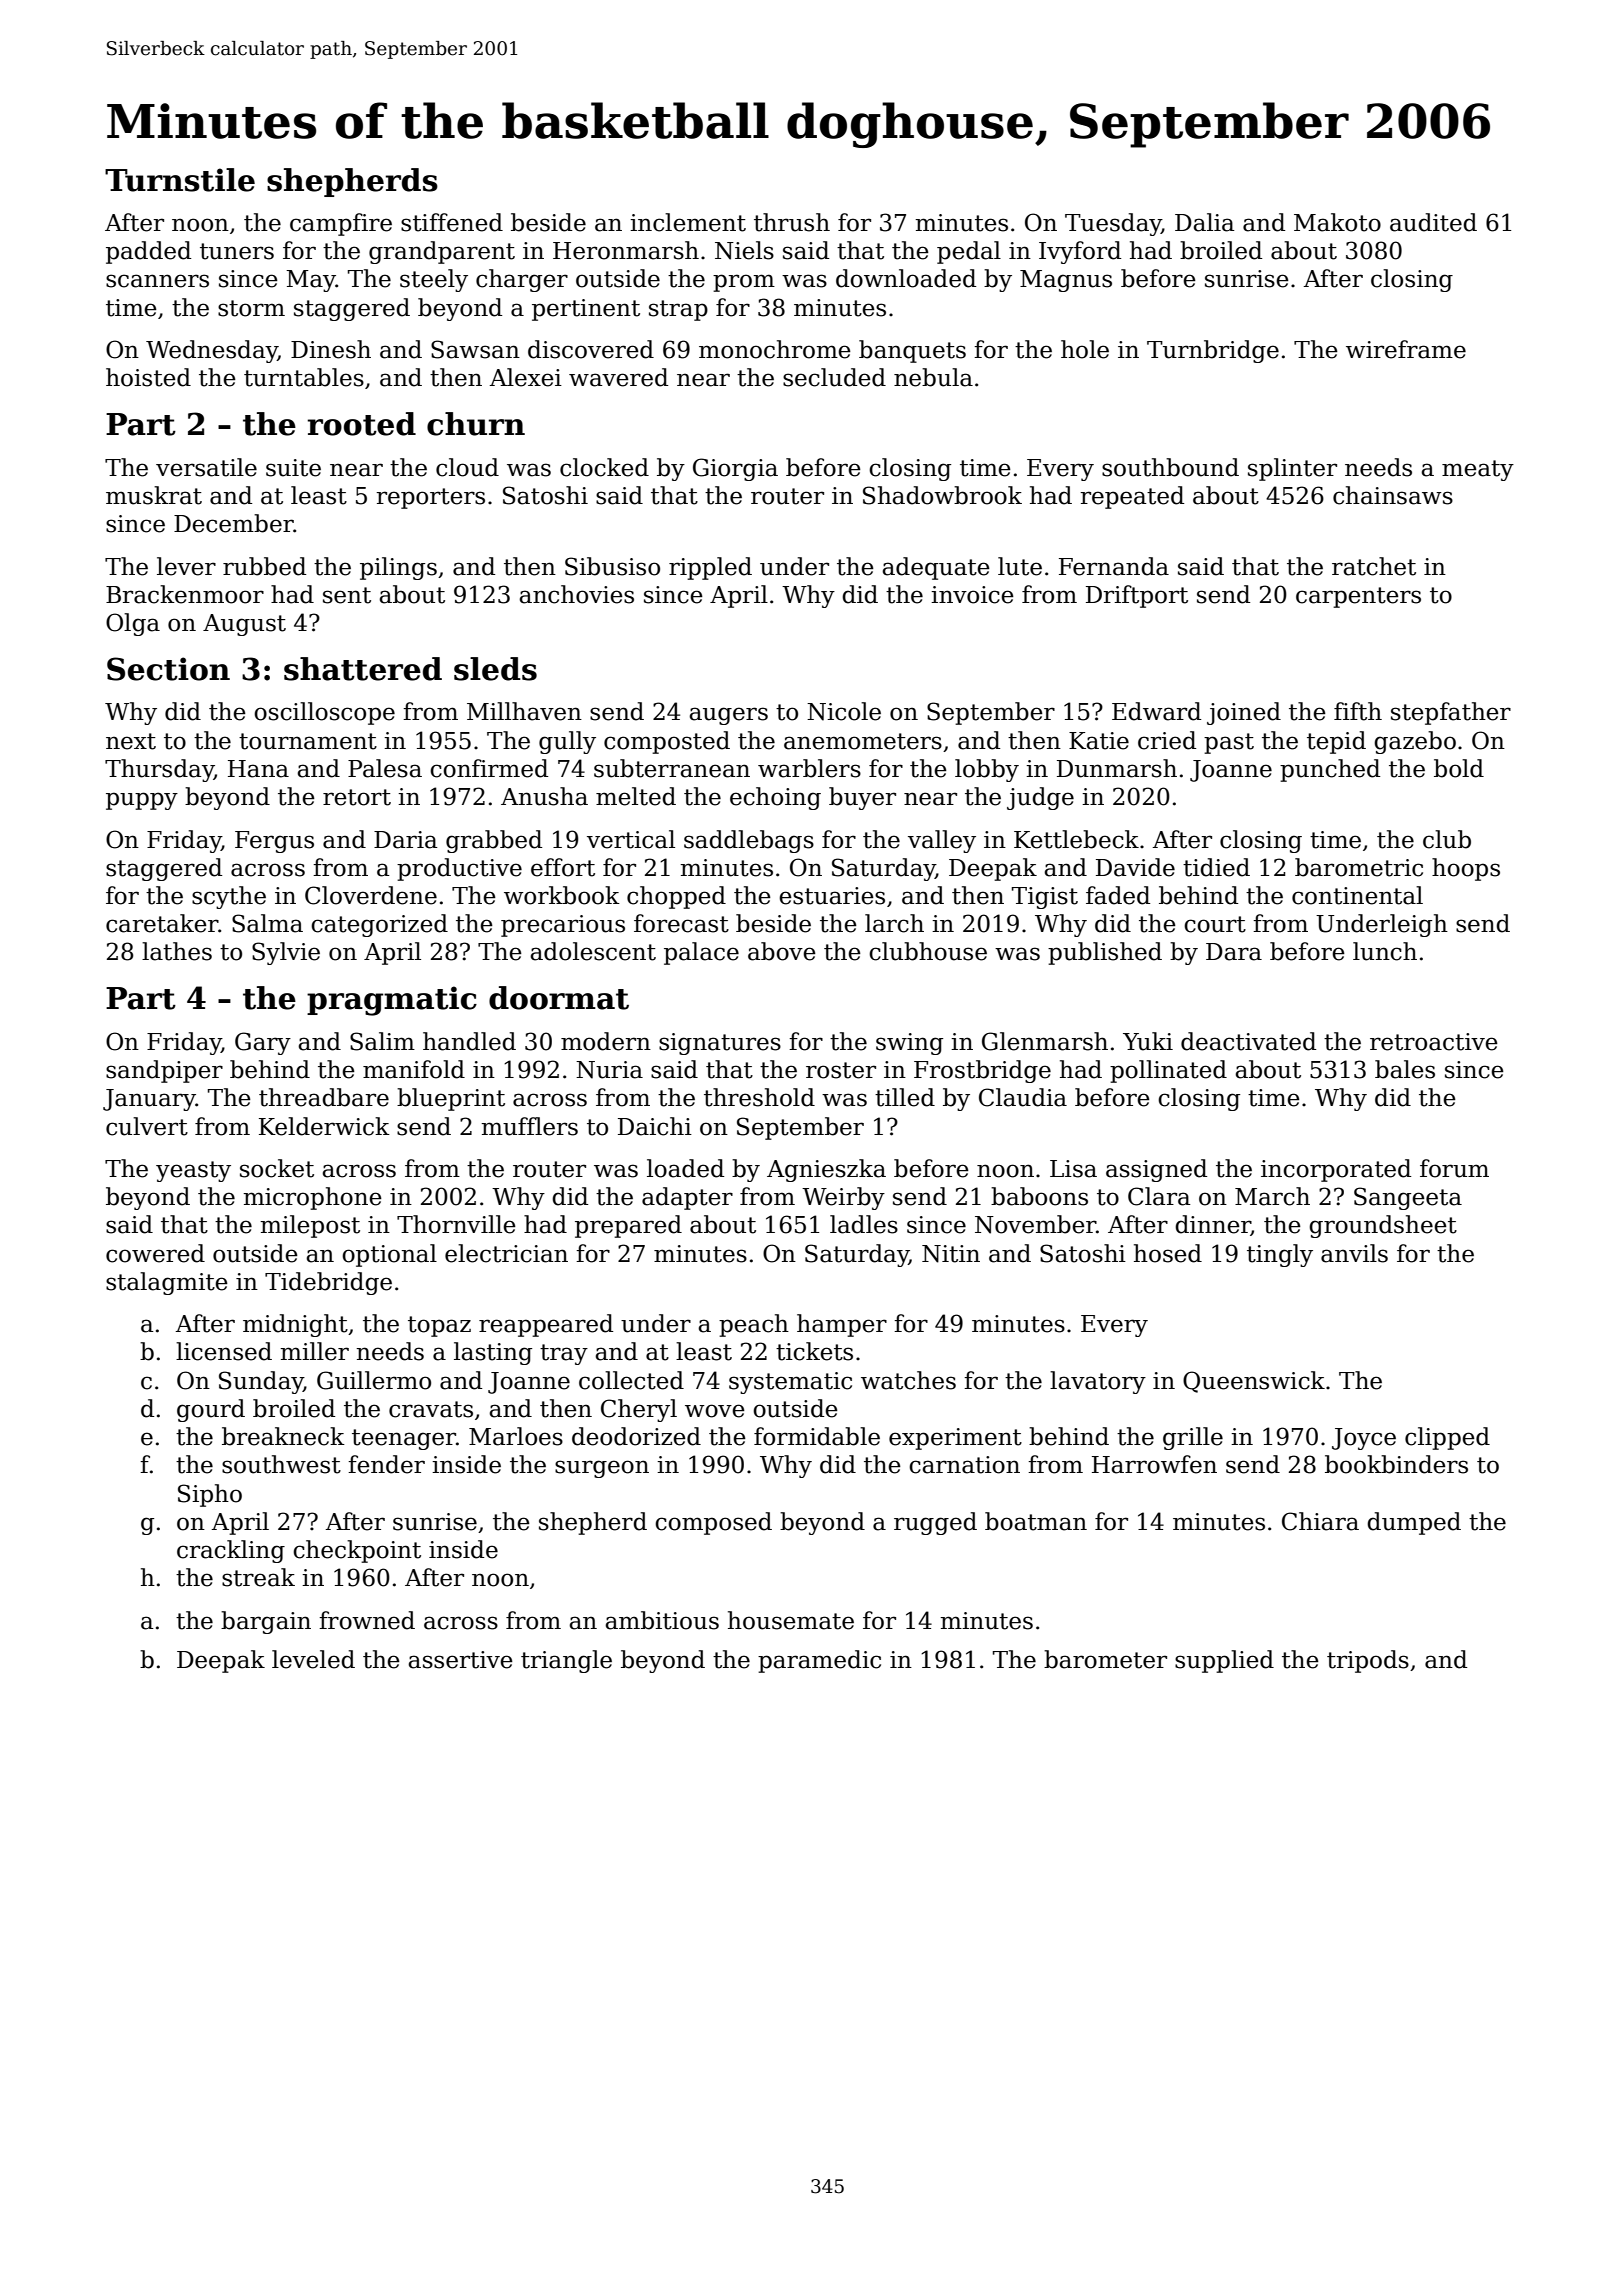 The width and height of the screenshot is (1620, 2292). What do you see at coordinates (942, 495) in the screenshot?
I see `Shadowbrook` at bounding box center [942, 495].
